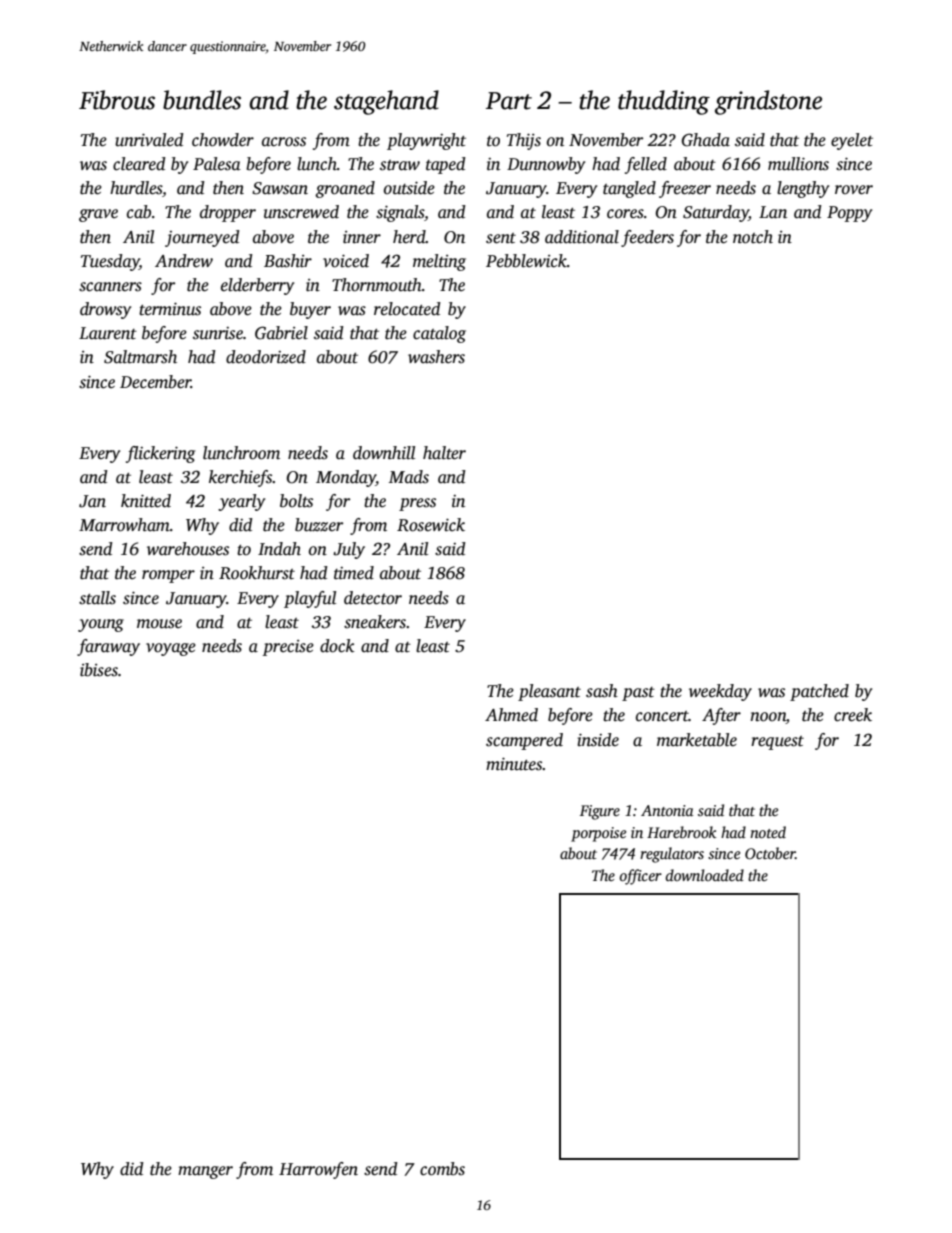 The width and height of the document is (952, 1233). What do you see at coordinates (777, 743) in the document?
I see `request` at bounding box center [777, 743].
